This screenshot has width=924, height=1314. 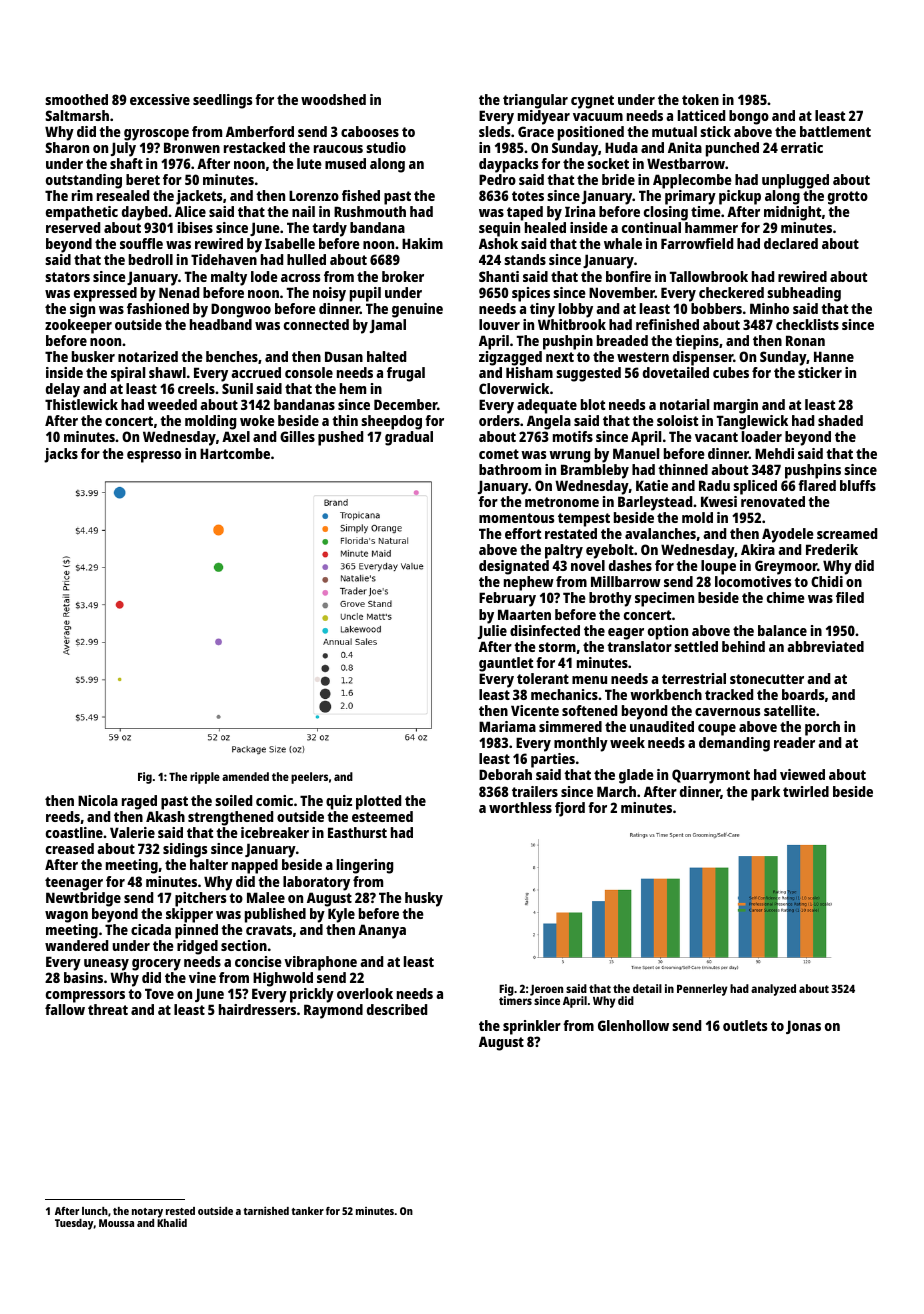 What do you see at coordinates (308, 1211) in the screenshot?
I see `tanker` at bounding box center [308, 1211].
